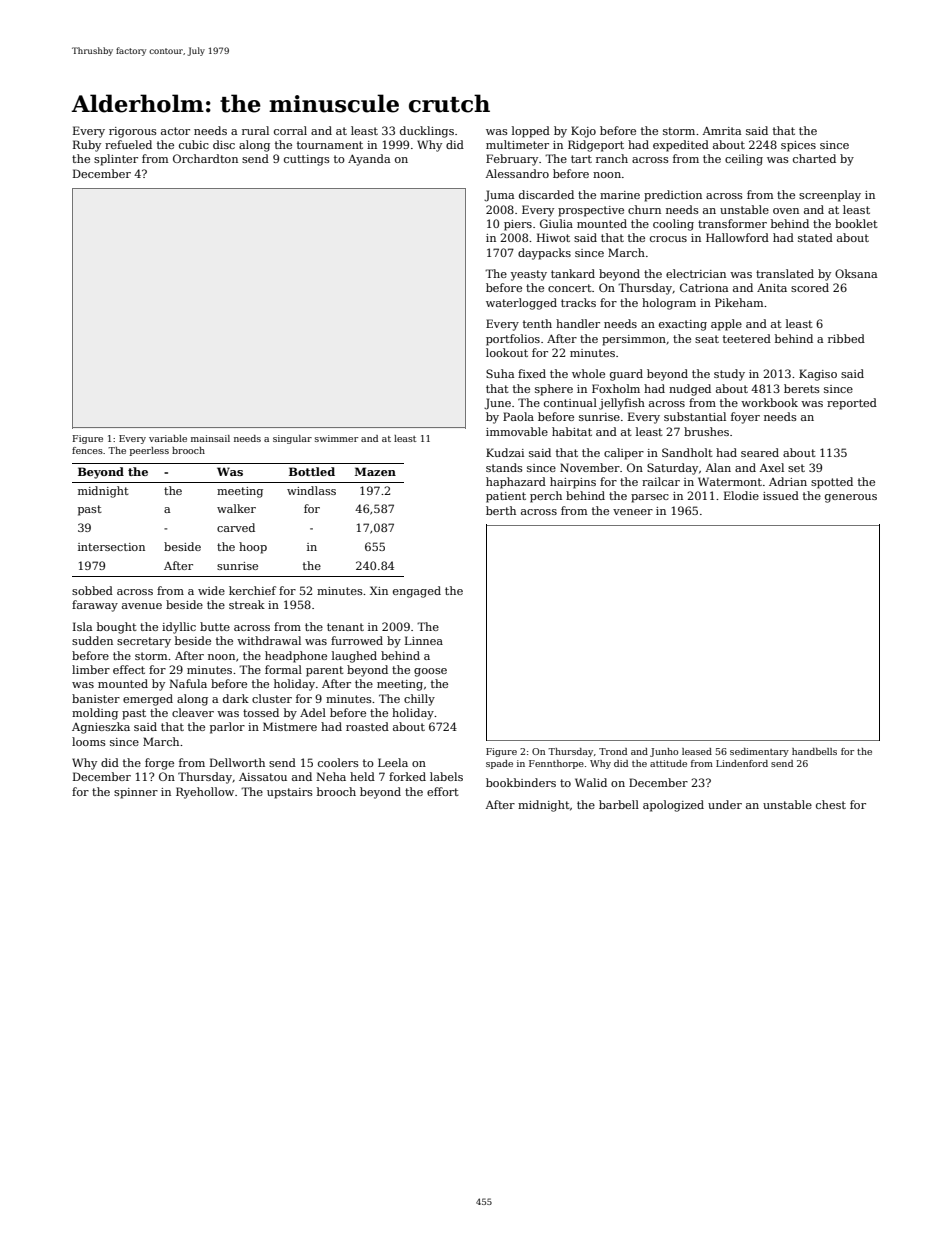  Describe the element at coordinates (725, 804) in the page. I see `under` at that location.
